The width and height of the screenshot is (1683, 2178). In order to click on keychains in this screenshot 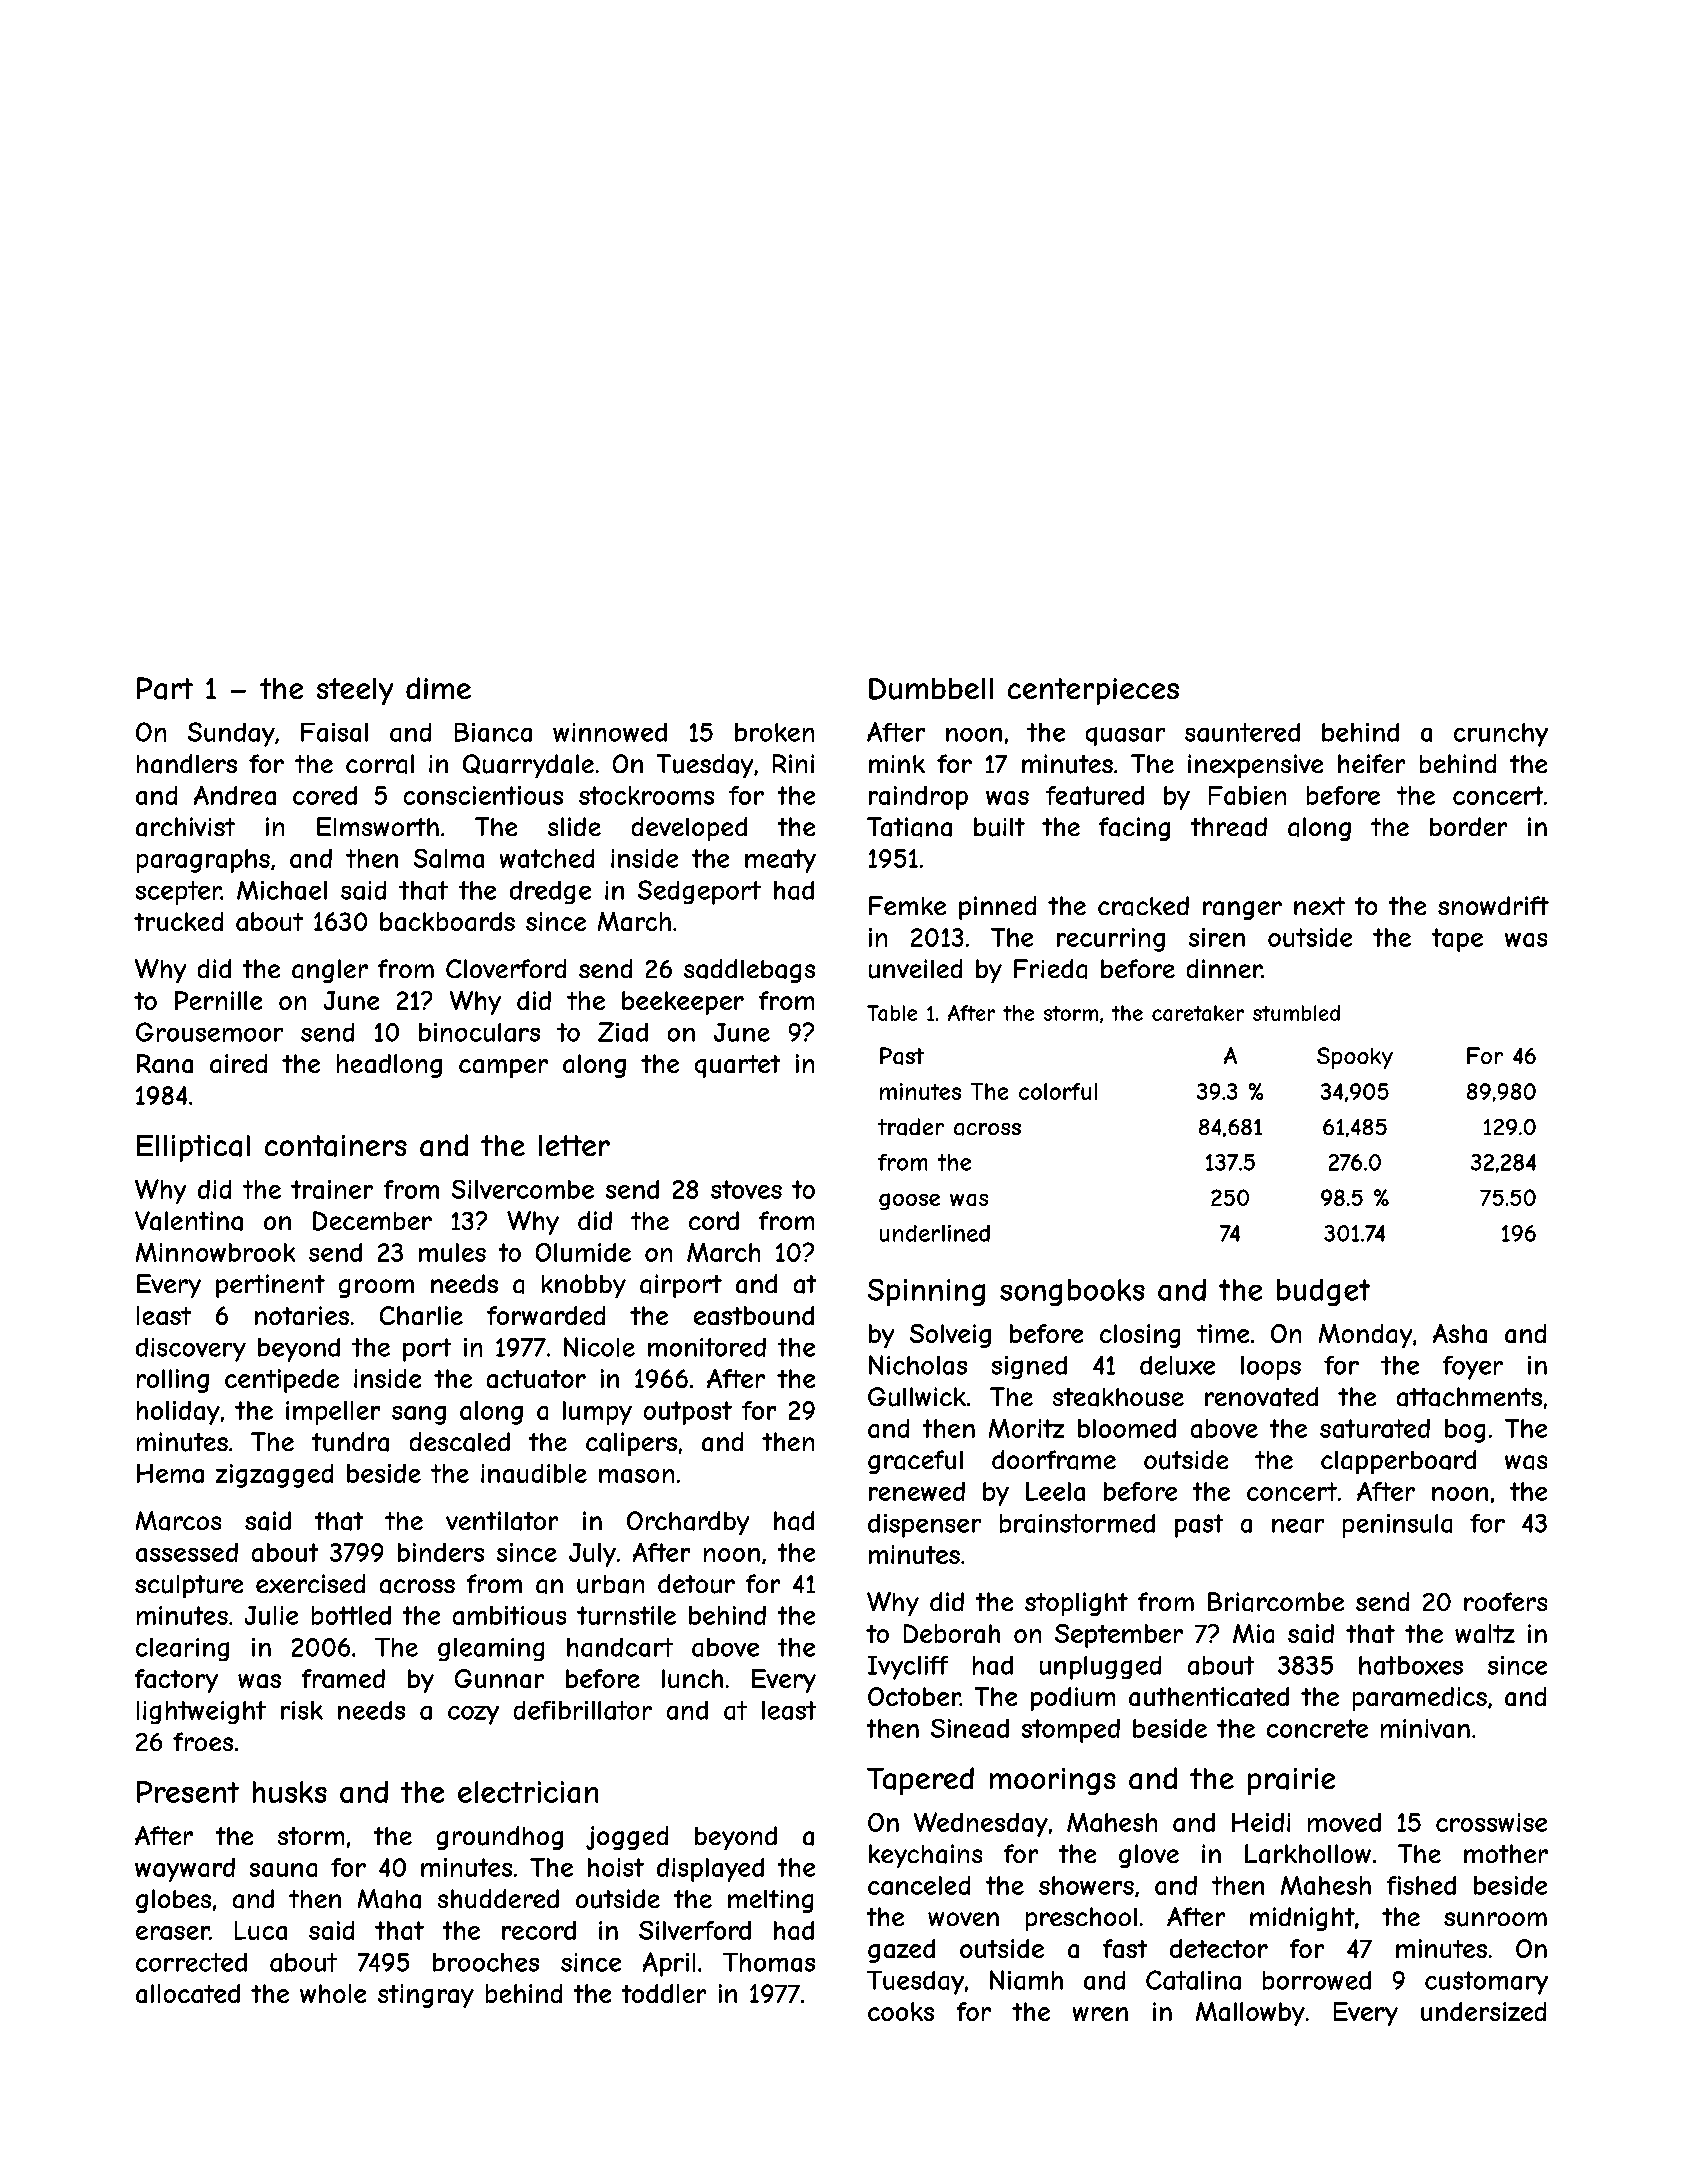, I will do `click(925, 1856)`.
